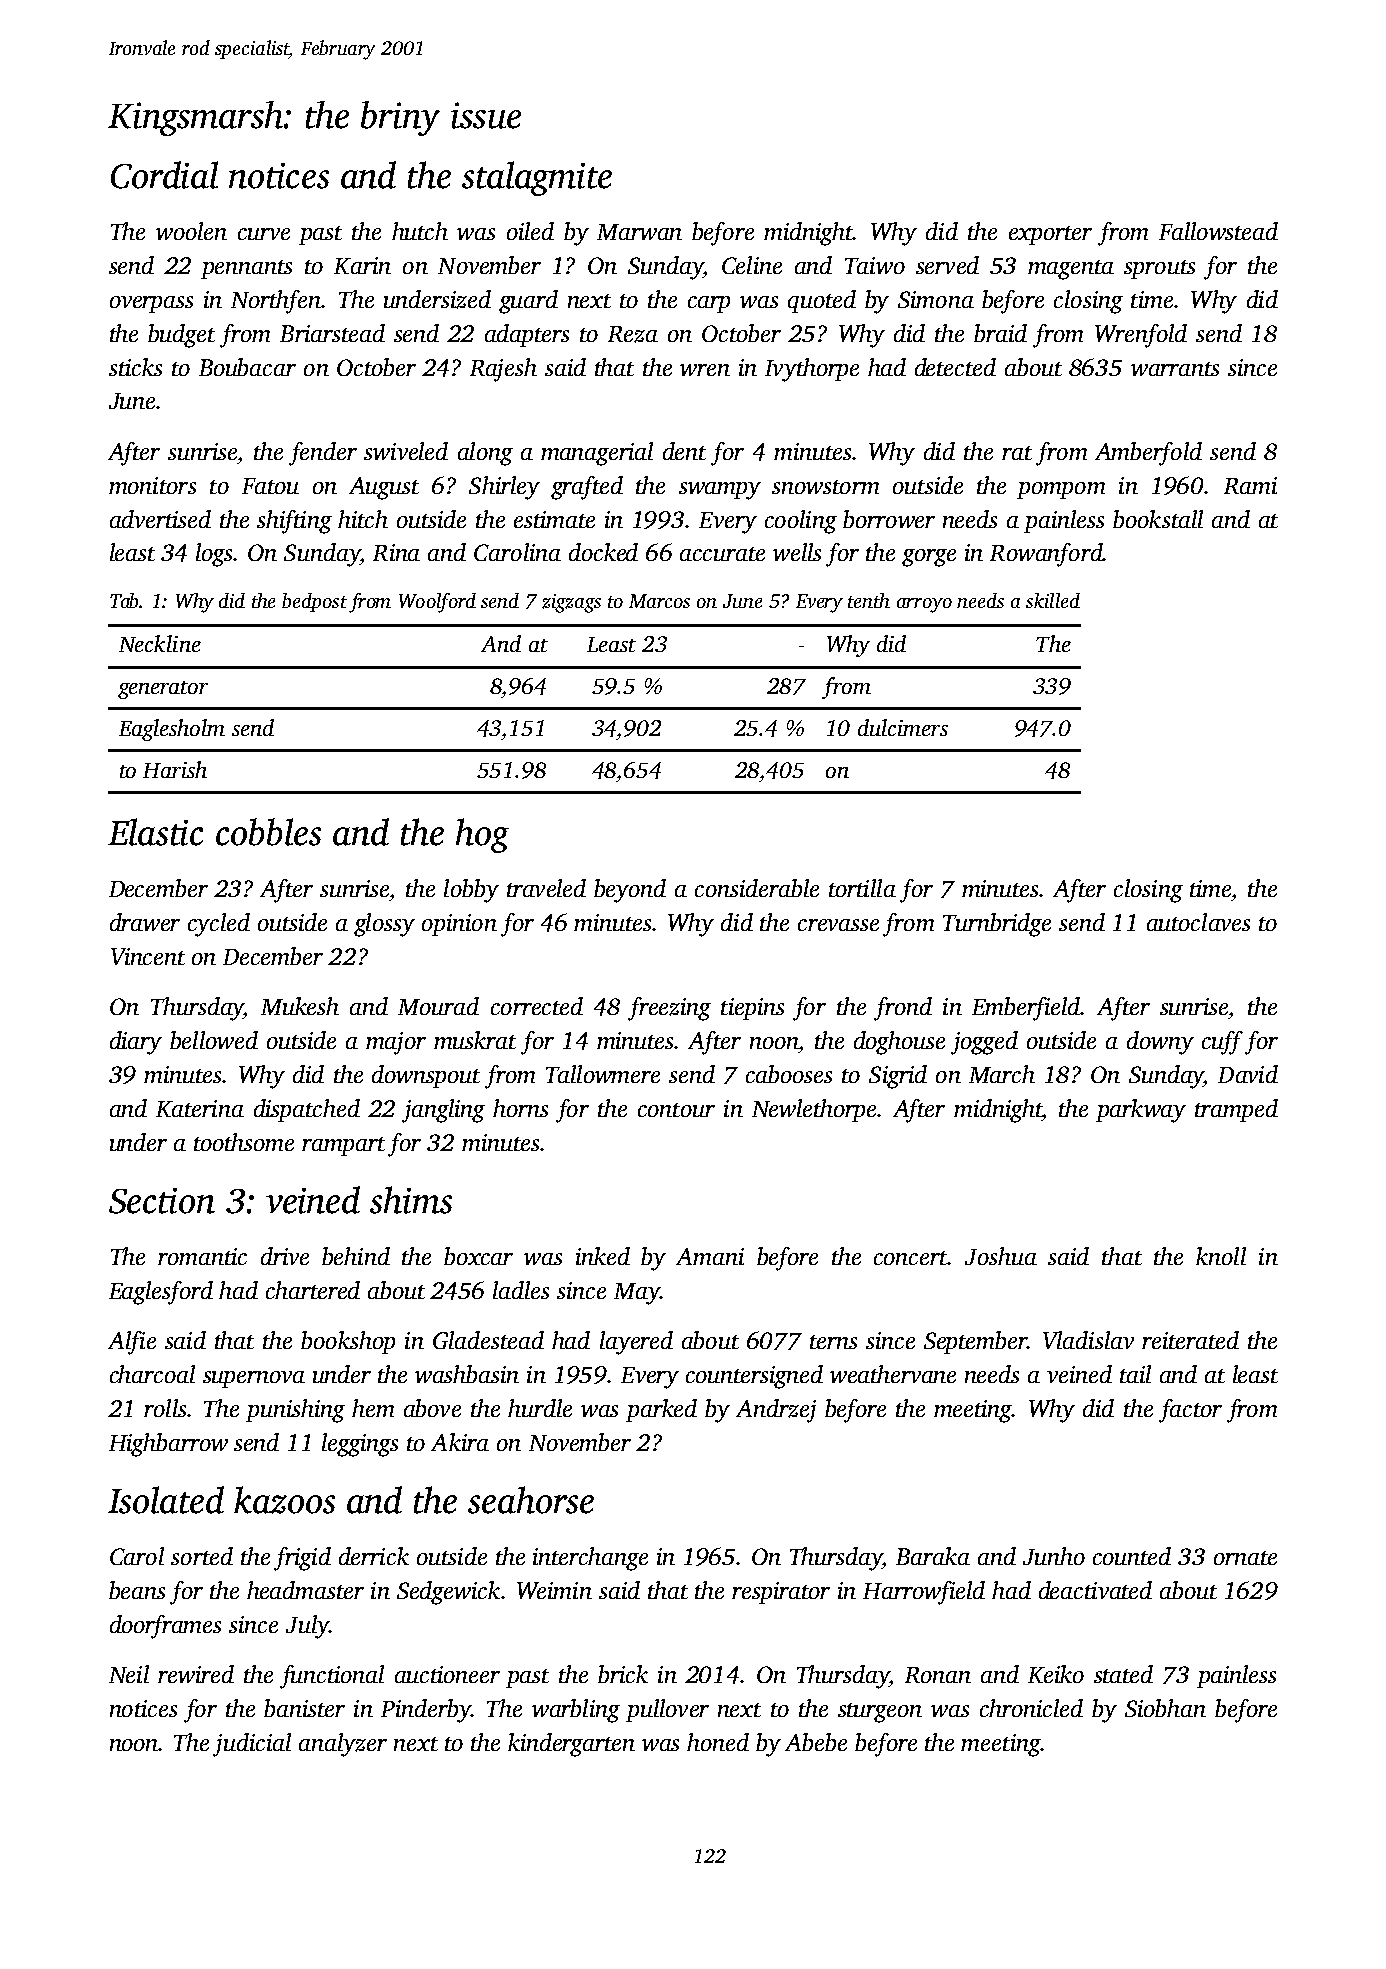 Image resolution: width=1386 pixels, height=1969 pixels. Describe the element at coordinates (537, 178) in the document. I see `stalagmite` at that location.
